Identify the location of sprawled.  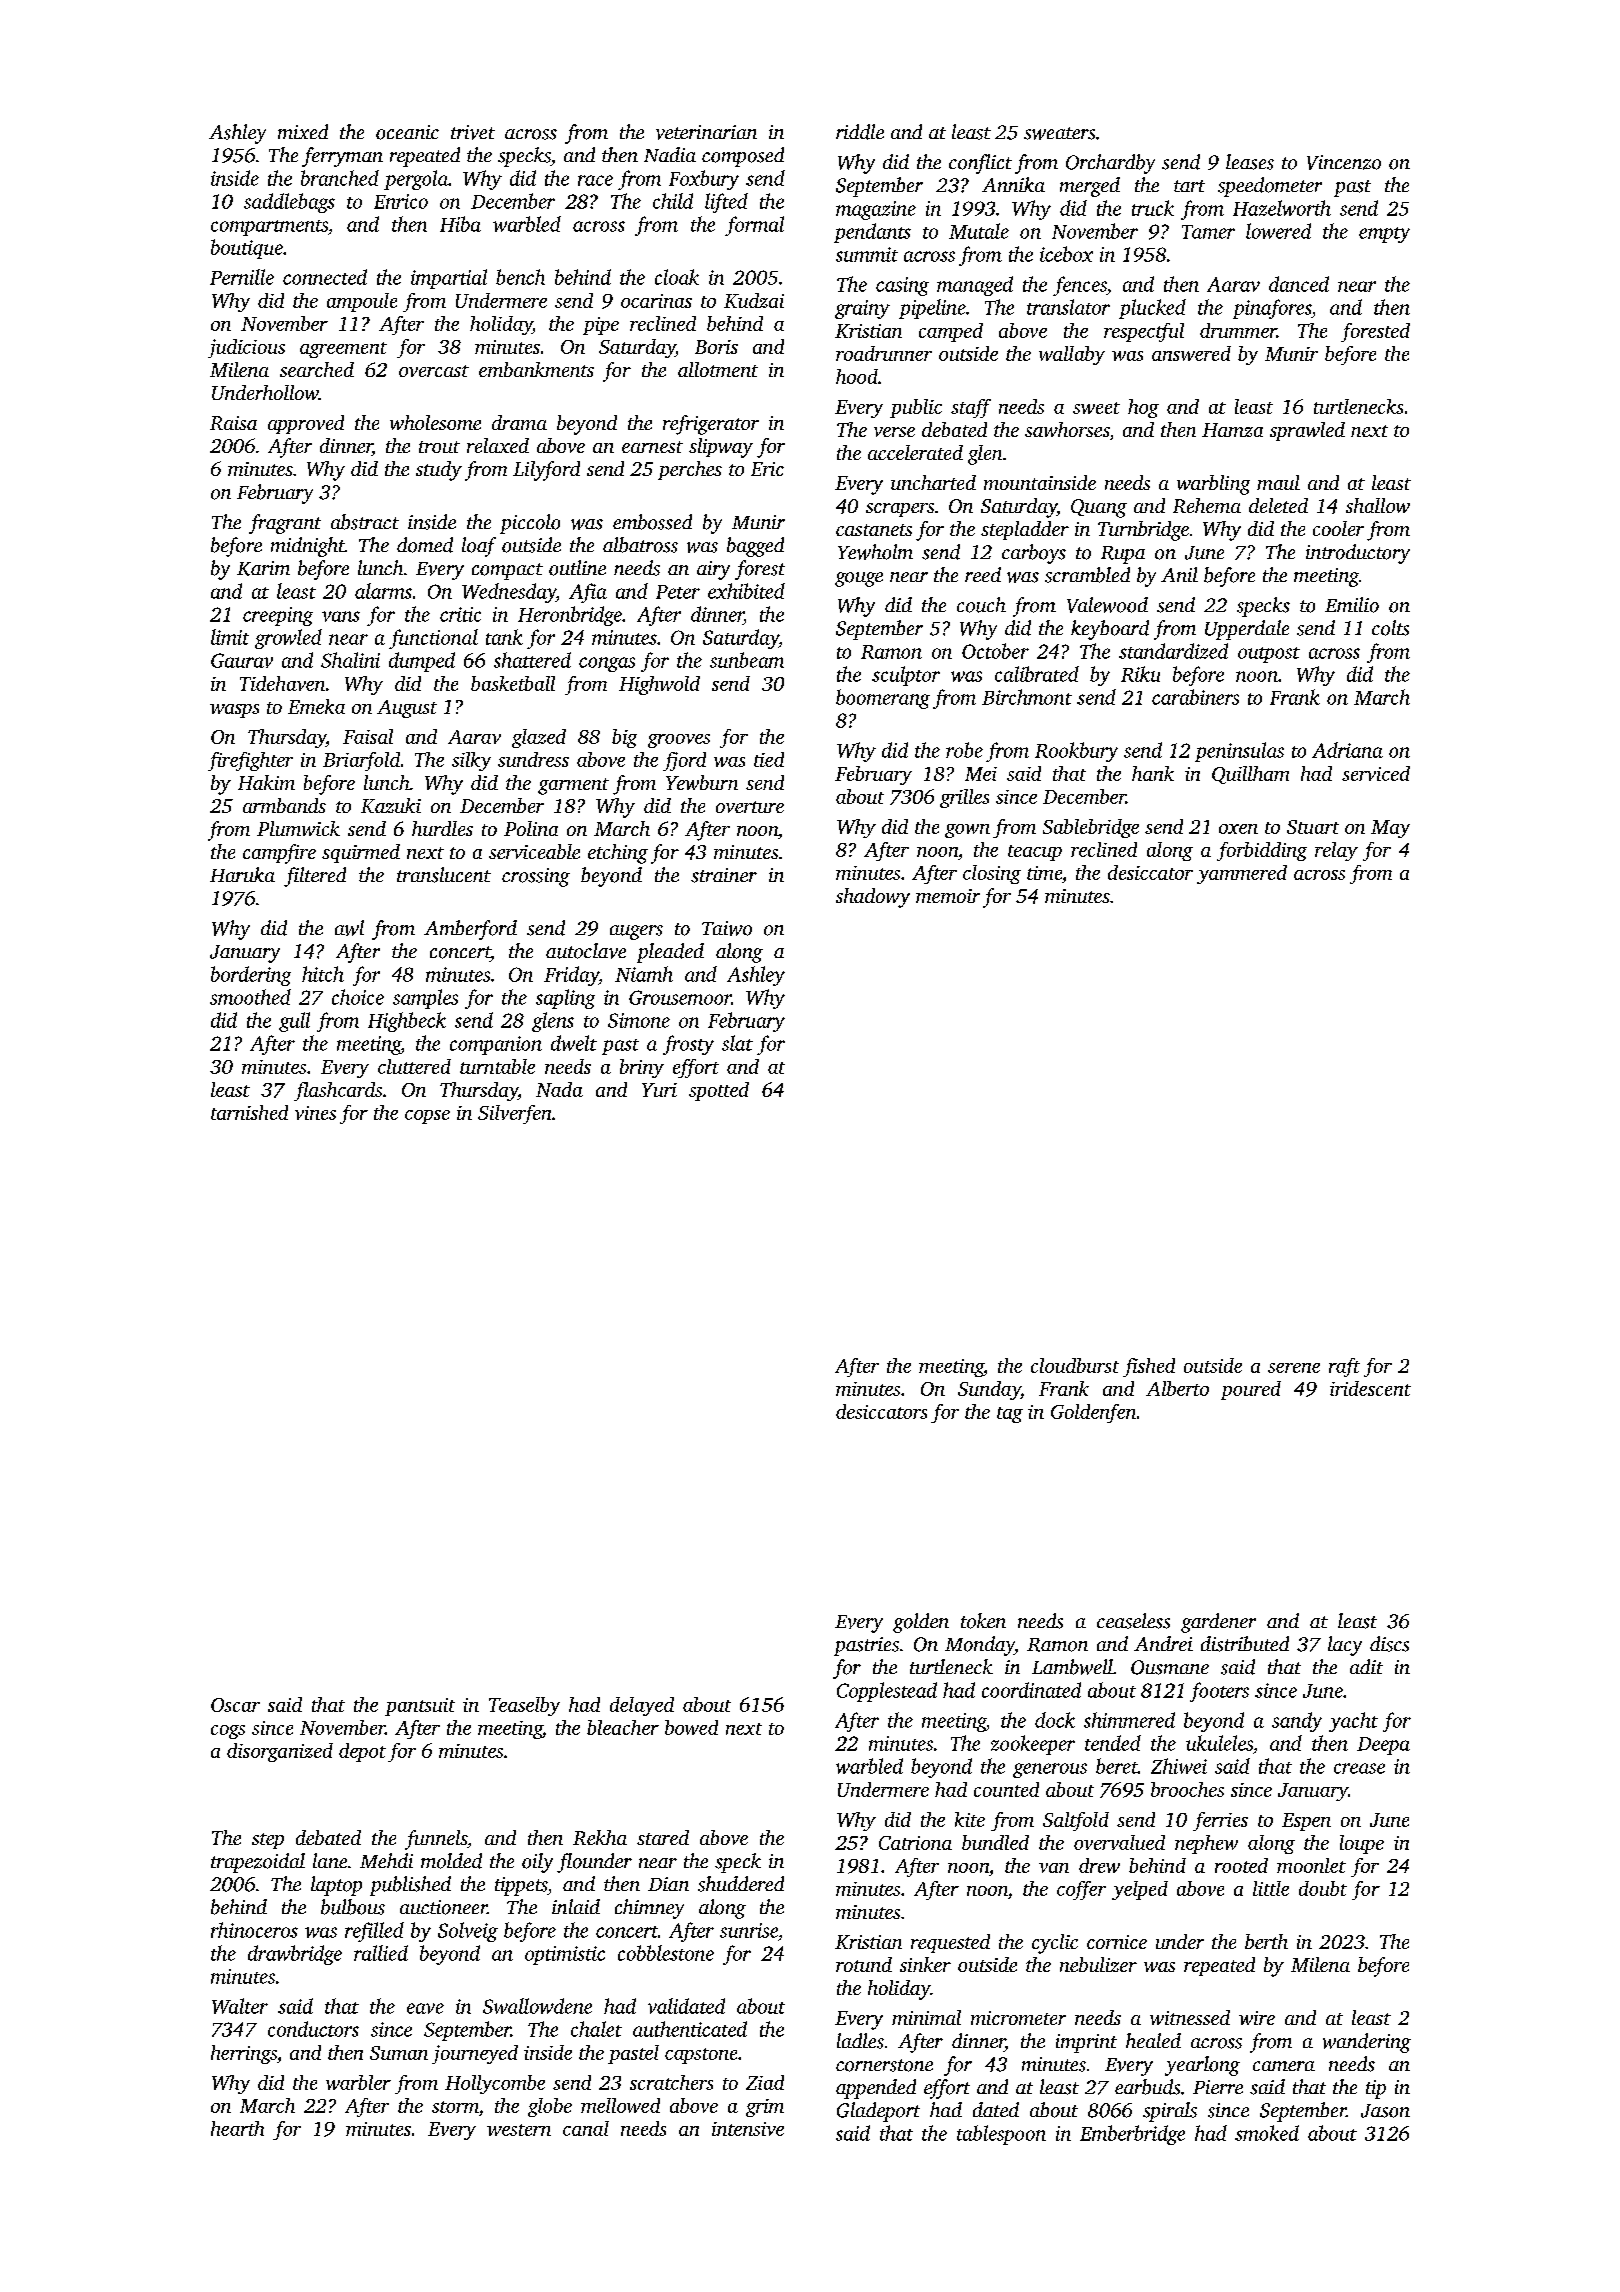
(1307, 431).
